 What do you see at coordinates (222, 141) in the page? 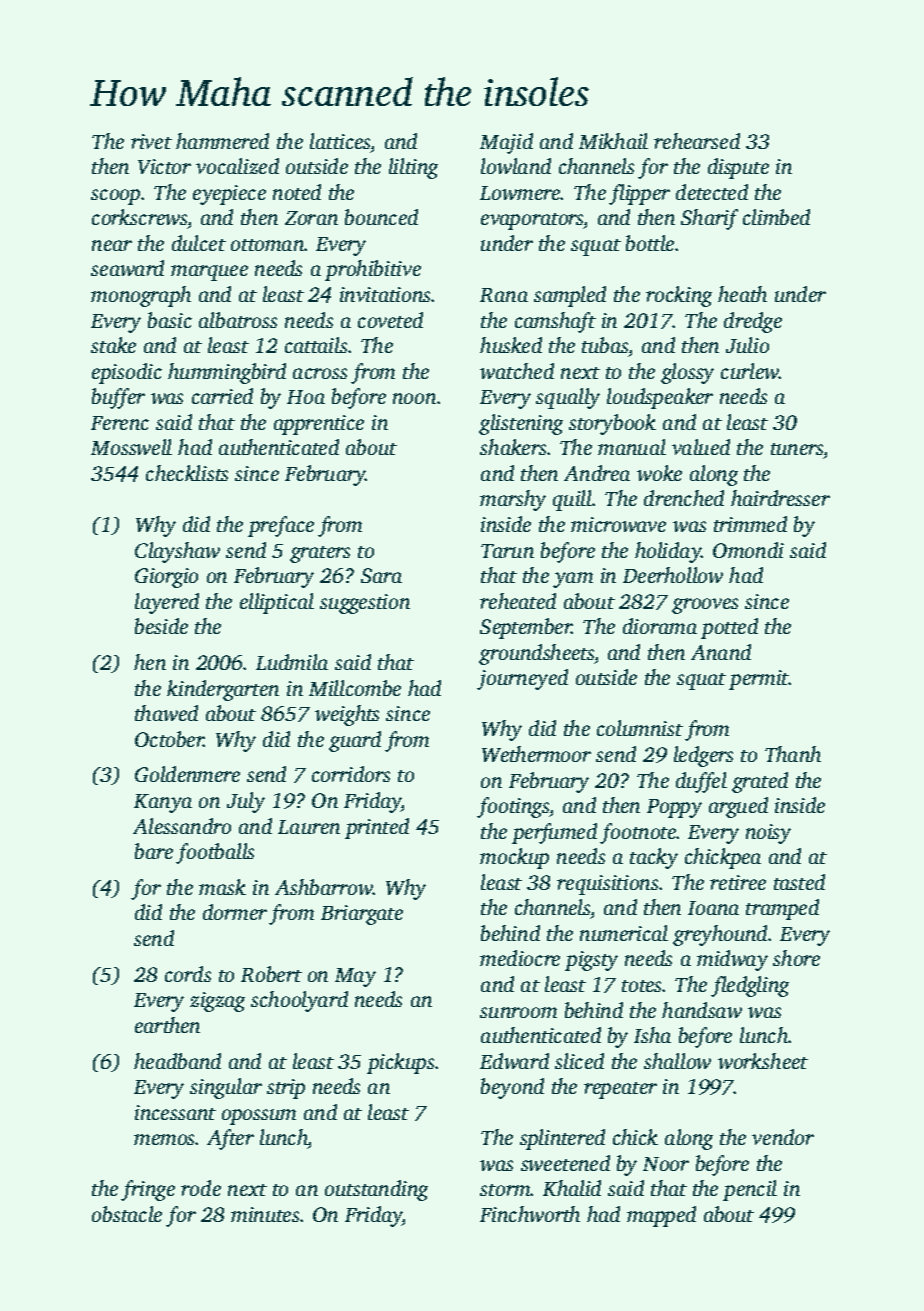
I see `hammered` at bounding box center [222, 141].
